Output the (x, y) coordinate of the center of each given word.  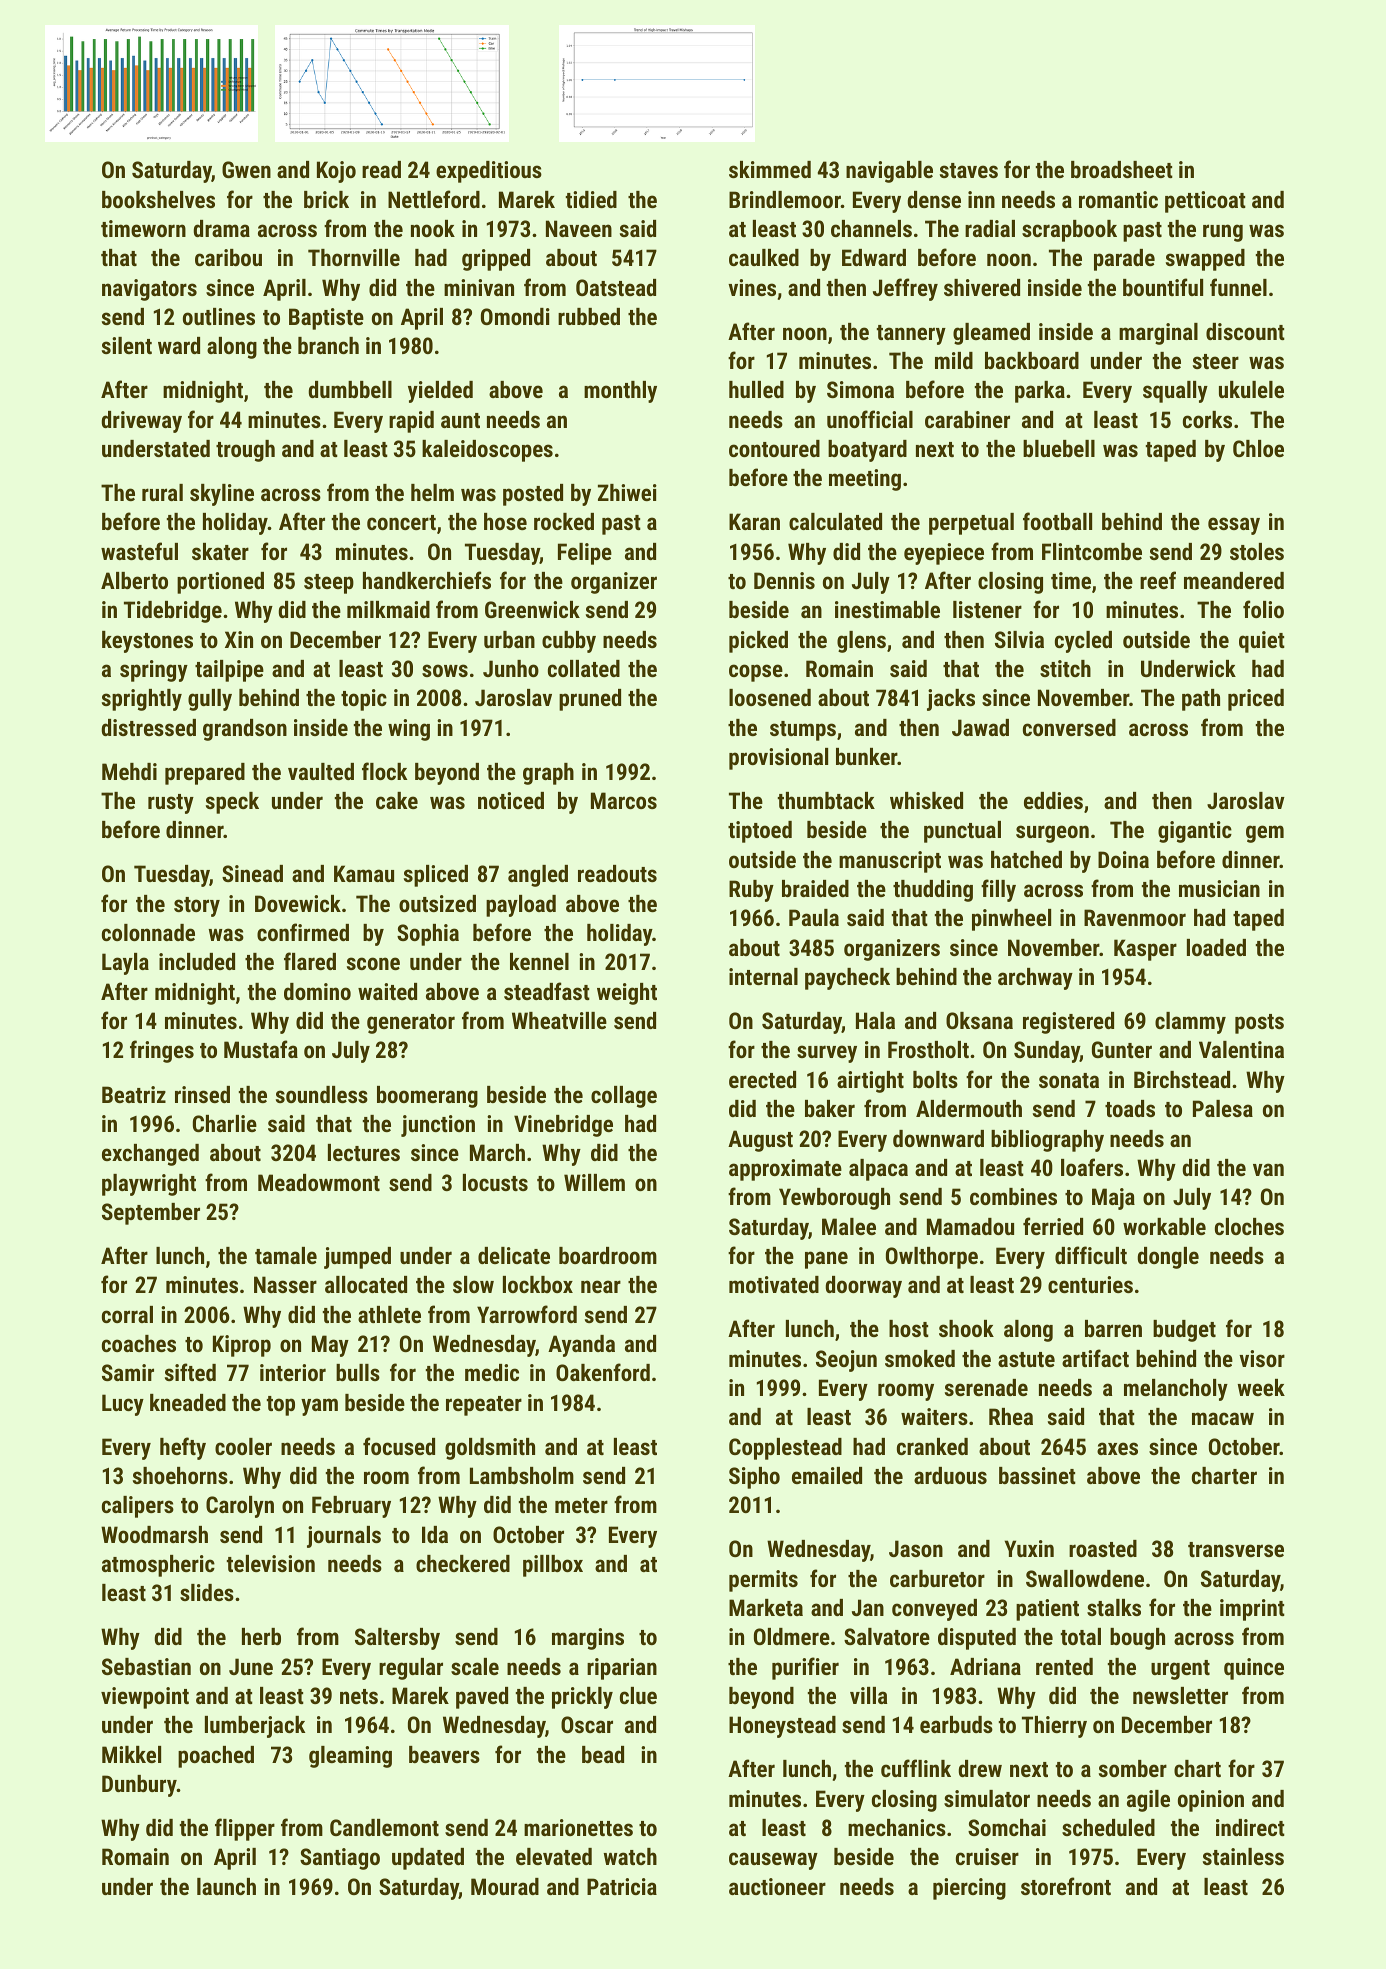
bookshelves (158, 199)
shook (966, 1328)
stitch (1065, 668)
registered (1068, 1023)
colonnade (148, 932)
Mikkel (131, 1754)
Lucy (123, 1405)
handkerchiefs (427, 580)
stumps (803, 731)
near (601, 1286)
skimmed (770, 169)
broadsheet (1122, 169)
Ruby (751, 891)
